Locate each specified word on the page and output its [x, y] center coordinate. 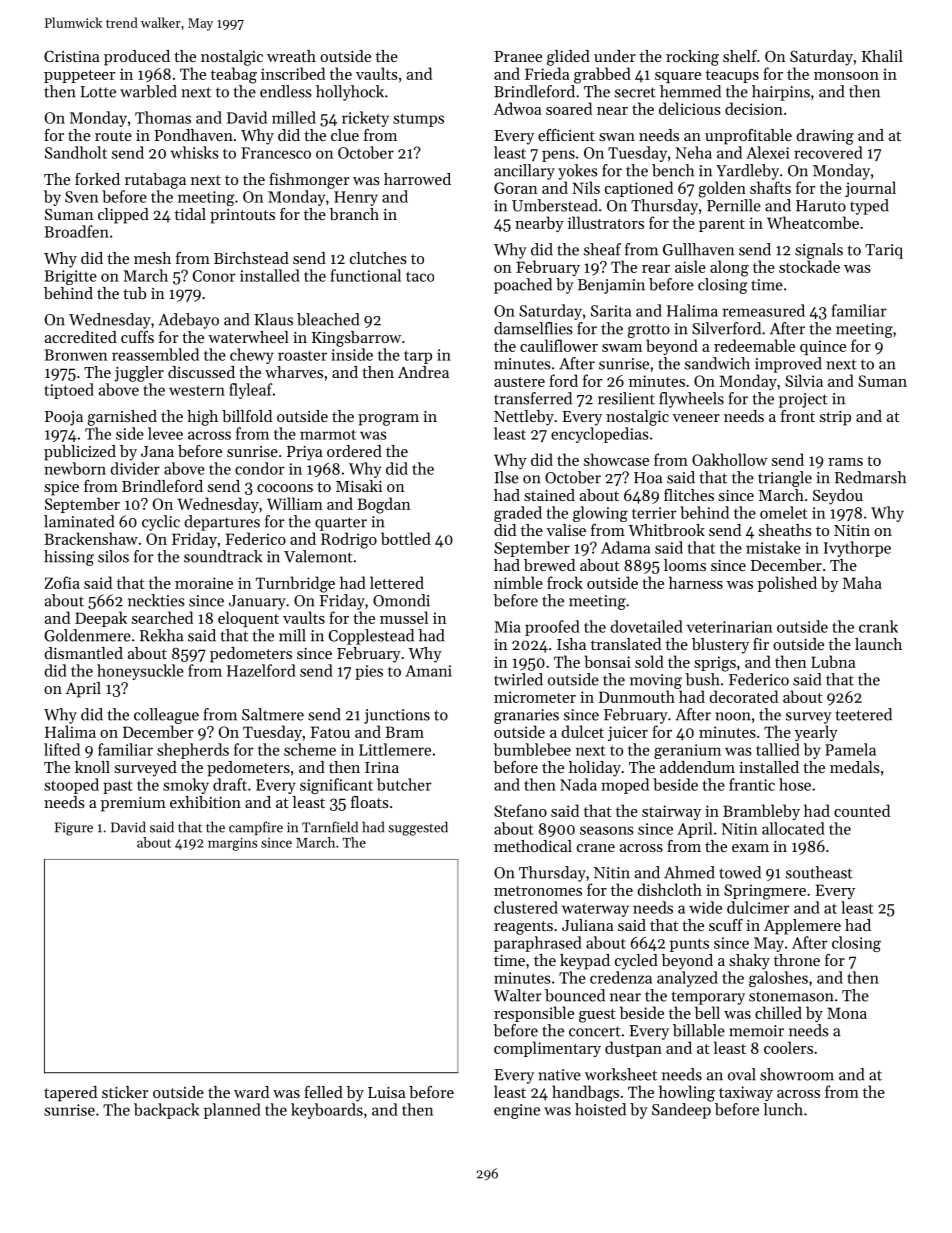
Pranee [518, 56]
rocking [692, 58]
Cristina [72, 56]
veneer [696, 418]
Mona [847, 1013]
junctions [397, 716]
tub [134, 293]
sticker [125, 1092]
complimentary [547, 1049]
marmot [328, 434]
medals [855, 767]
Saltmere [273, 714]
